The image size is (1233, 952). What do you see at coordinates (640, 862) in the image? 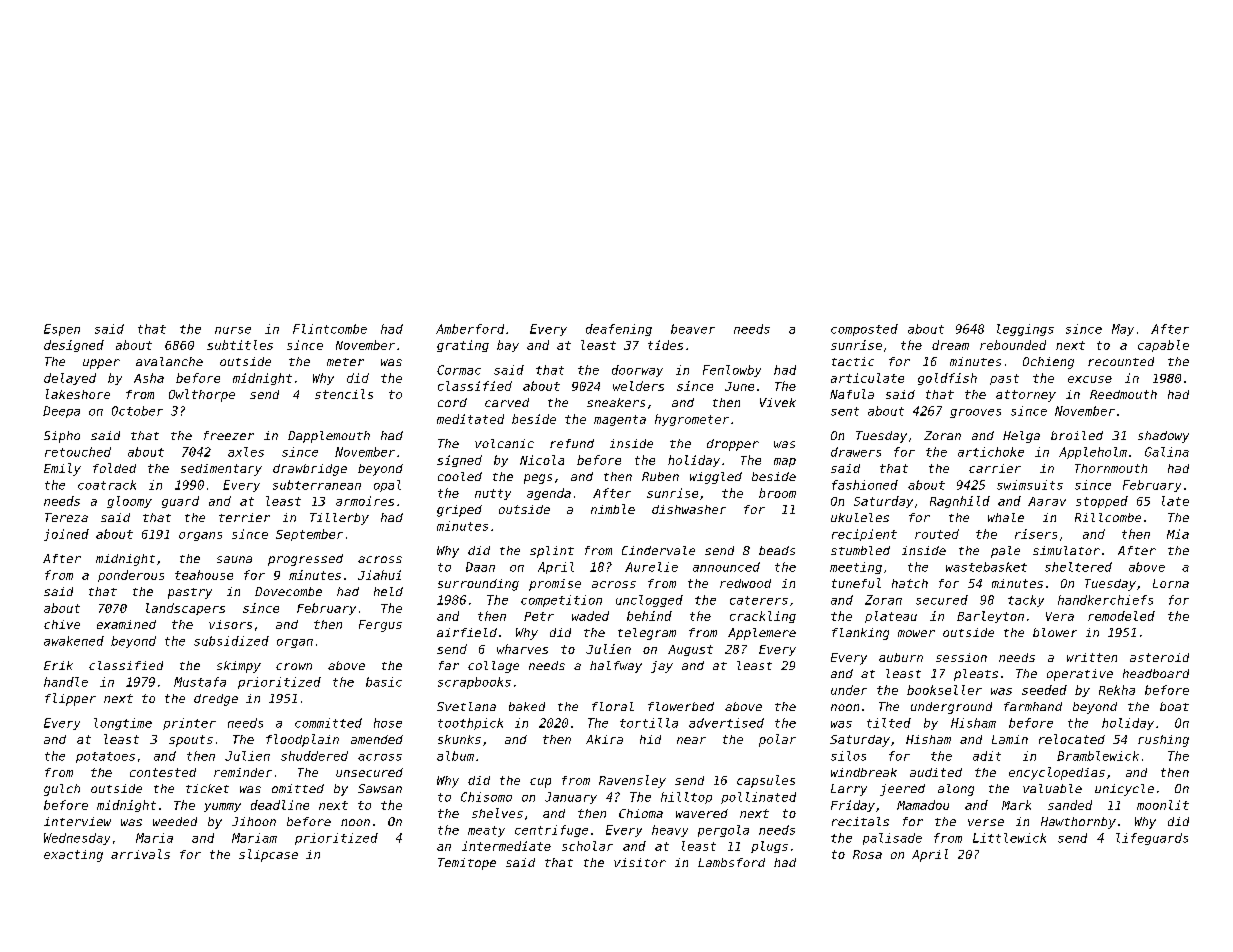
I see `visitor` at bounding box center [640, 862].
